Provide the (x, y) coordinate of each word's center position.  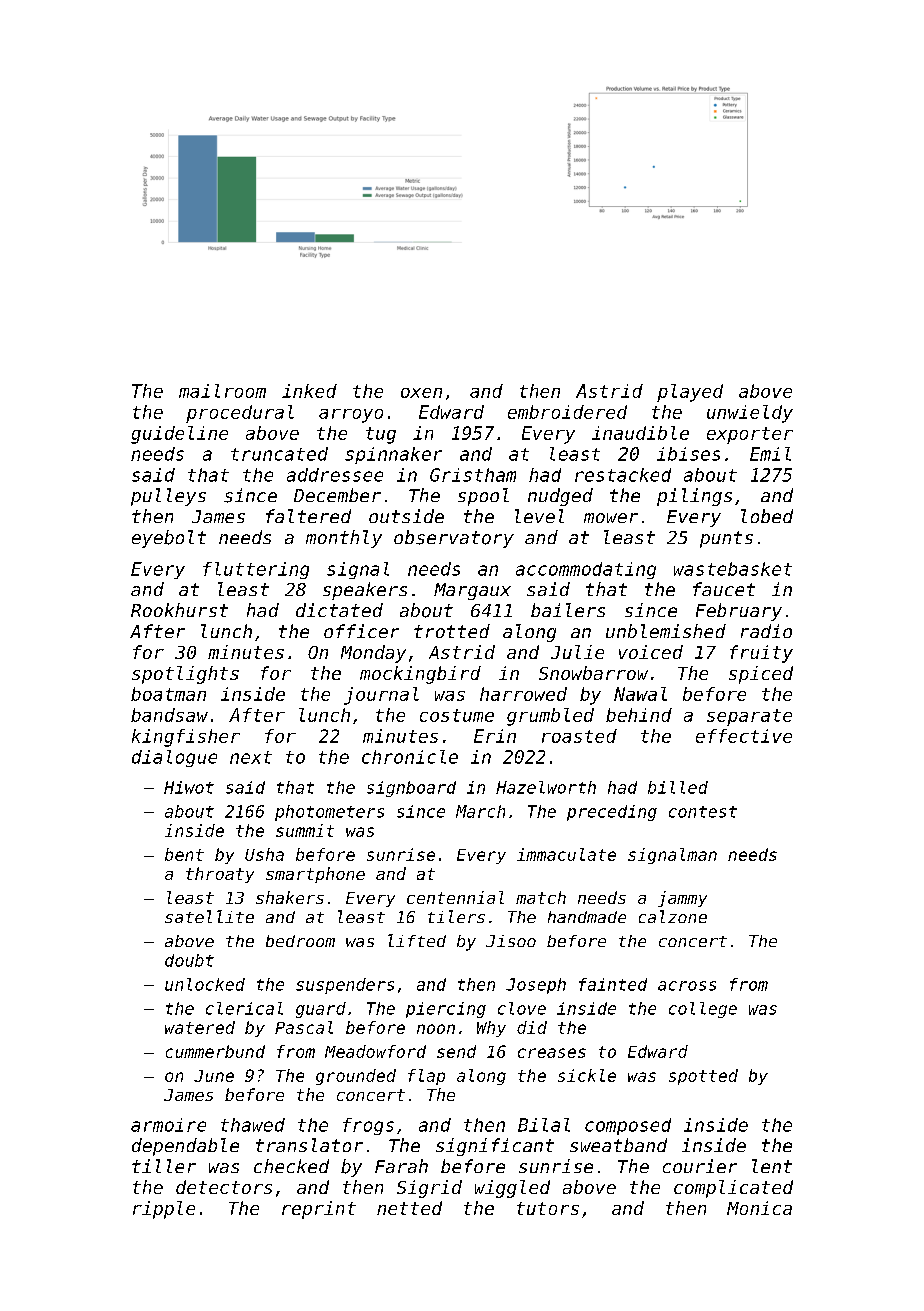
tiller (164, 1166)
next (251, 757)
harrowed (523, 694)
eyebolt (169, 539)
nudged (560, 497)
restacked (623, 475)
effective (744, 736)
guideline (179, 435)
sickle (587, 1075)
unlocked (205, 984)
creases (552, 1053)
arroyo (351, 416)
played (690, 393)
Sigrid (429, 1189)
